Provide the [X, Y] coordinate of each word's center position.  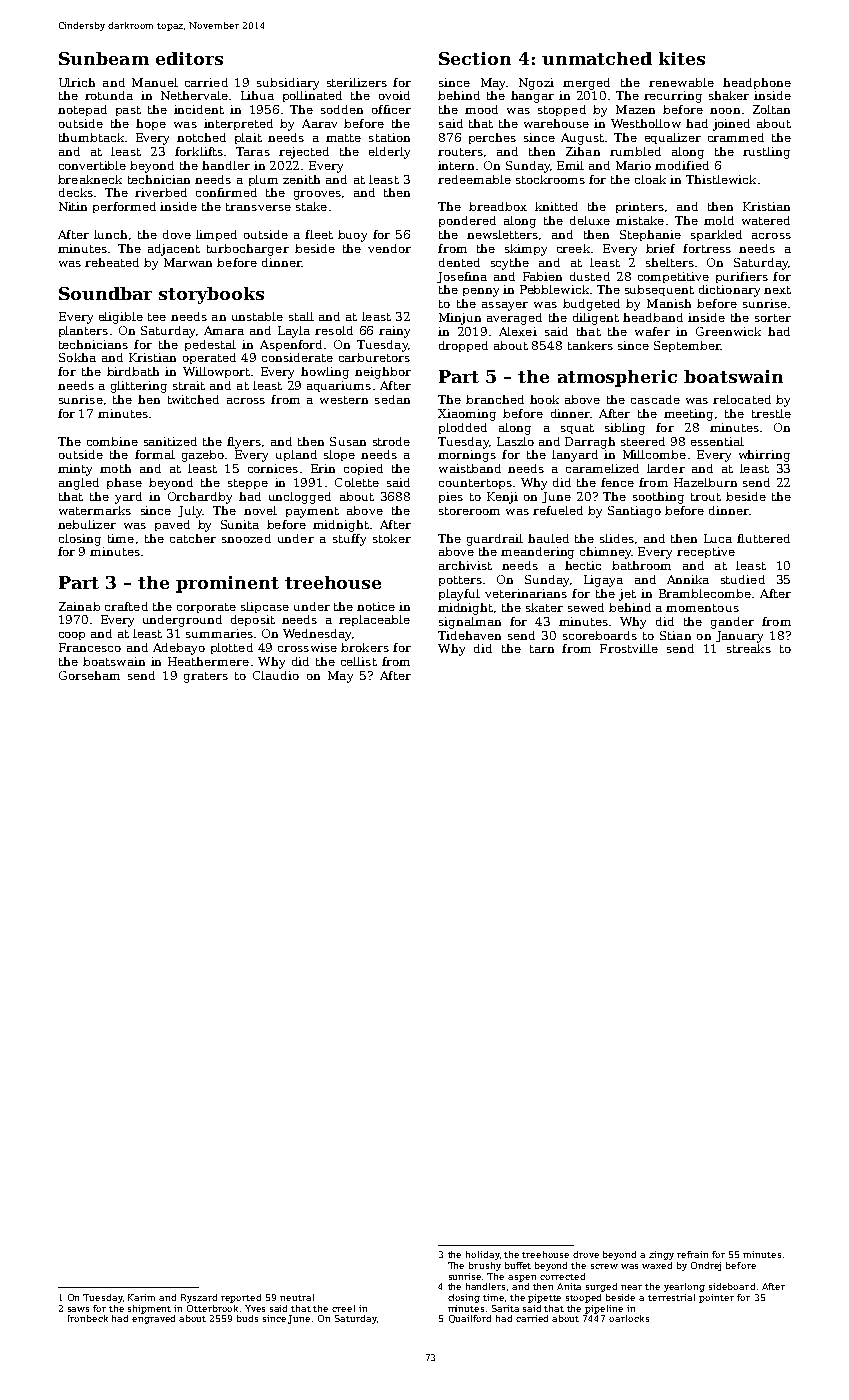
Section [475, 58]
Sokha [77, 357]
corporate [206, 608]
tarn [542, 649]
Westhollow [646, 123]
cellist [359, 661]
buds [247, 1318]
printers [640, 207]
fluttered [763, 538]
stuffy [349, 540]
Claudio [276, 675]
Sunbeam [104, 58]
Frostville [629, 648]
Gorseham [89, 675]
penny [481, 292]
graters [206, 677]
